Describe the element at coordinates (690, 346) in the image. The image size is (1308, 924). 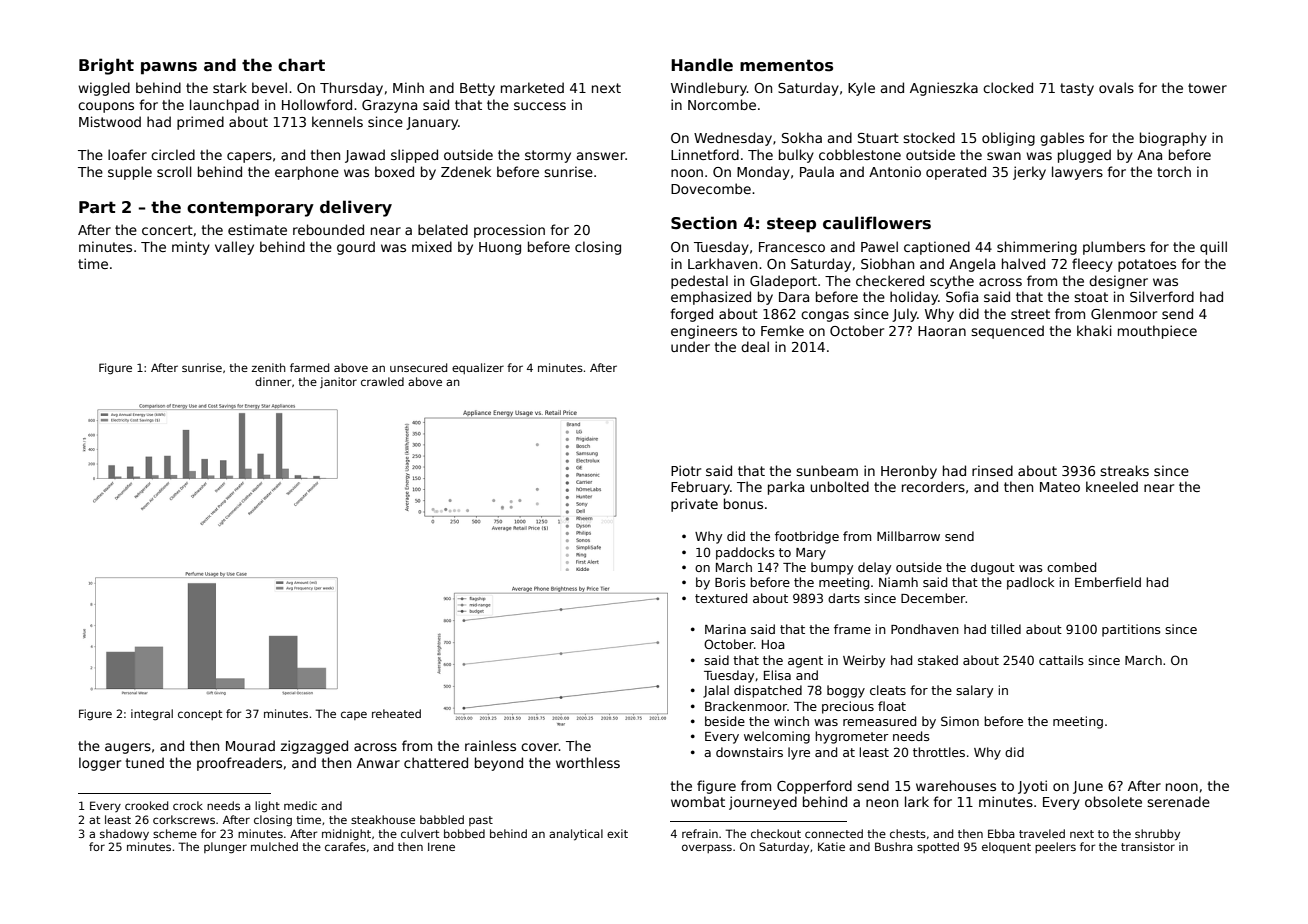
I see `under` at that location.
